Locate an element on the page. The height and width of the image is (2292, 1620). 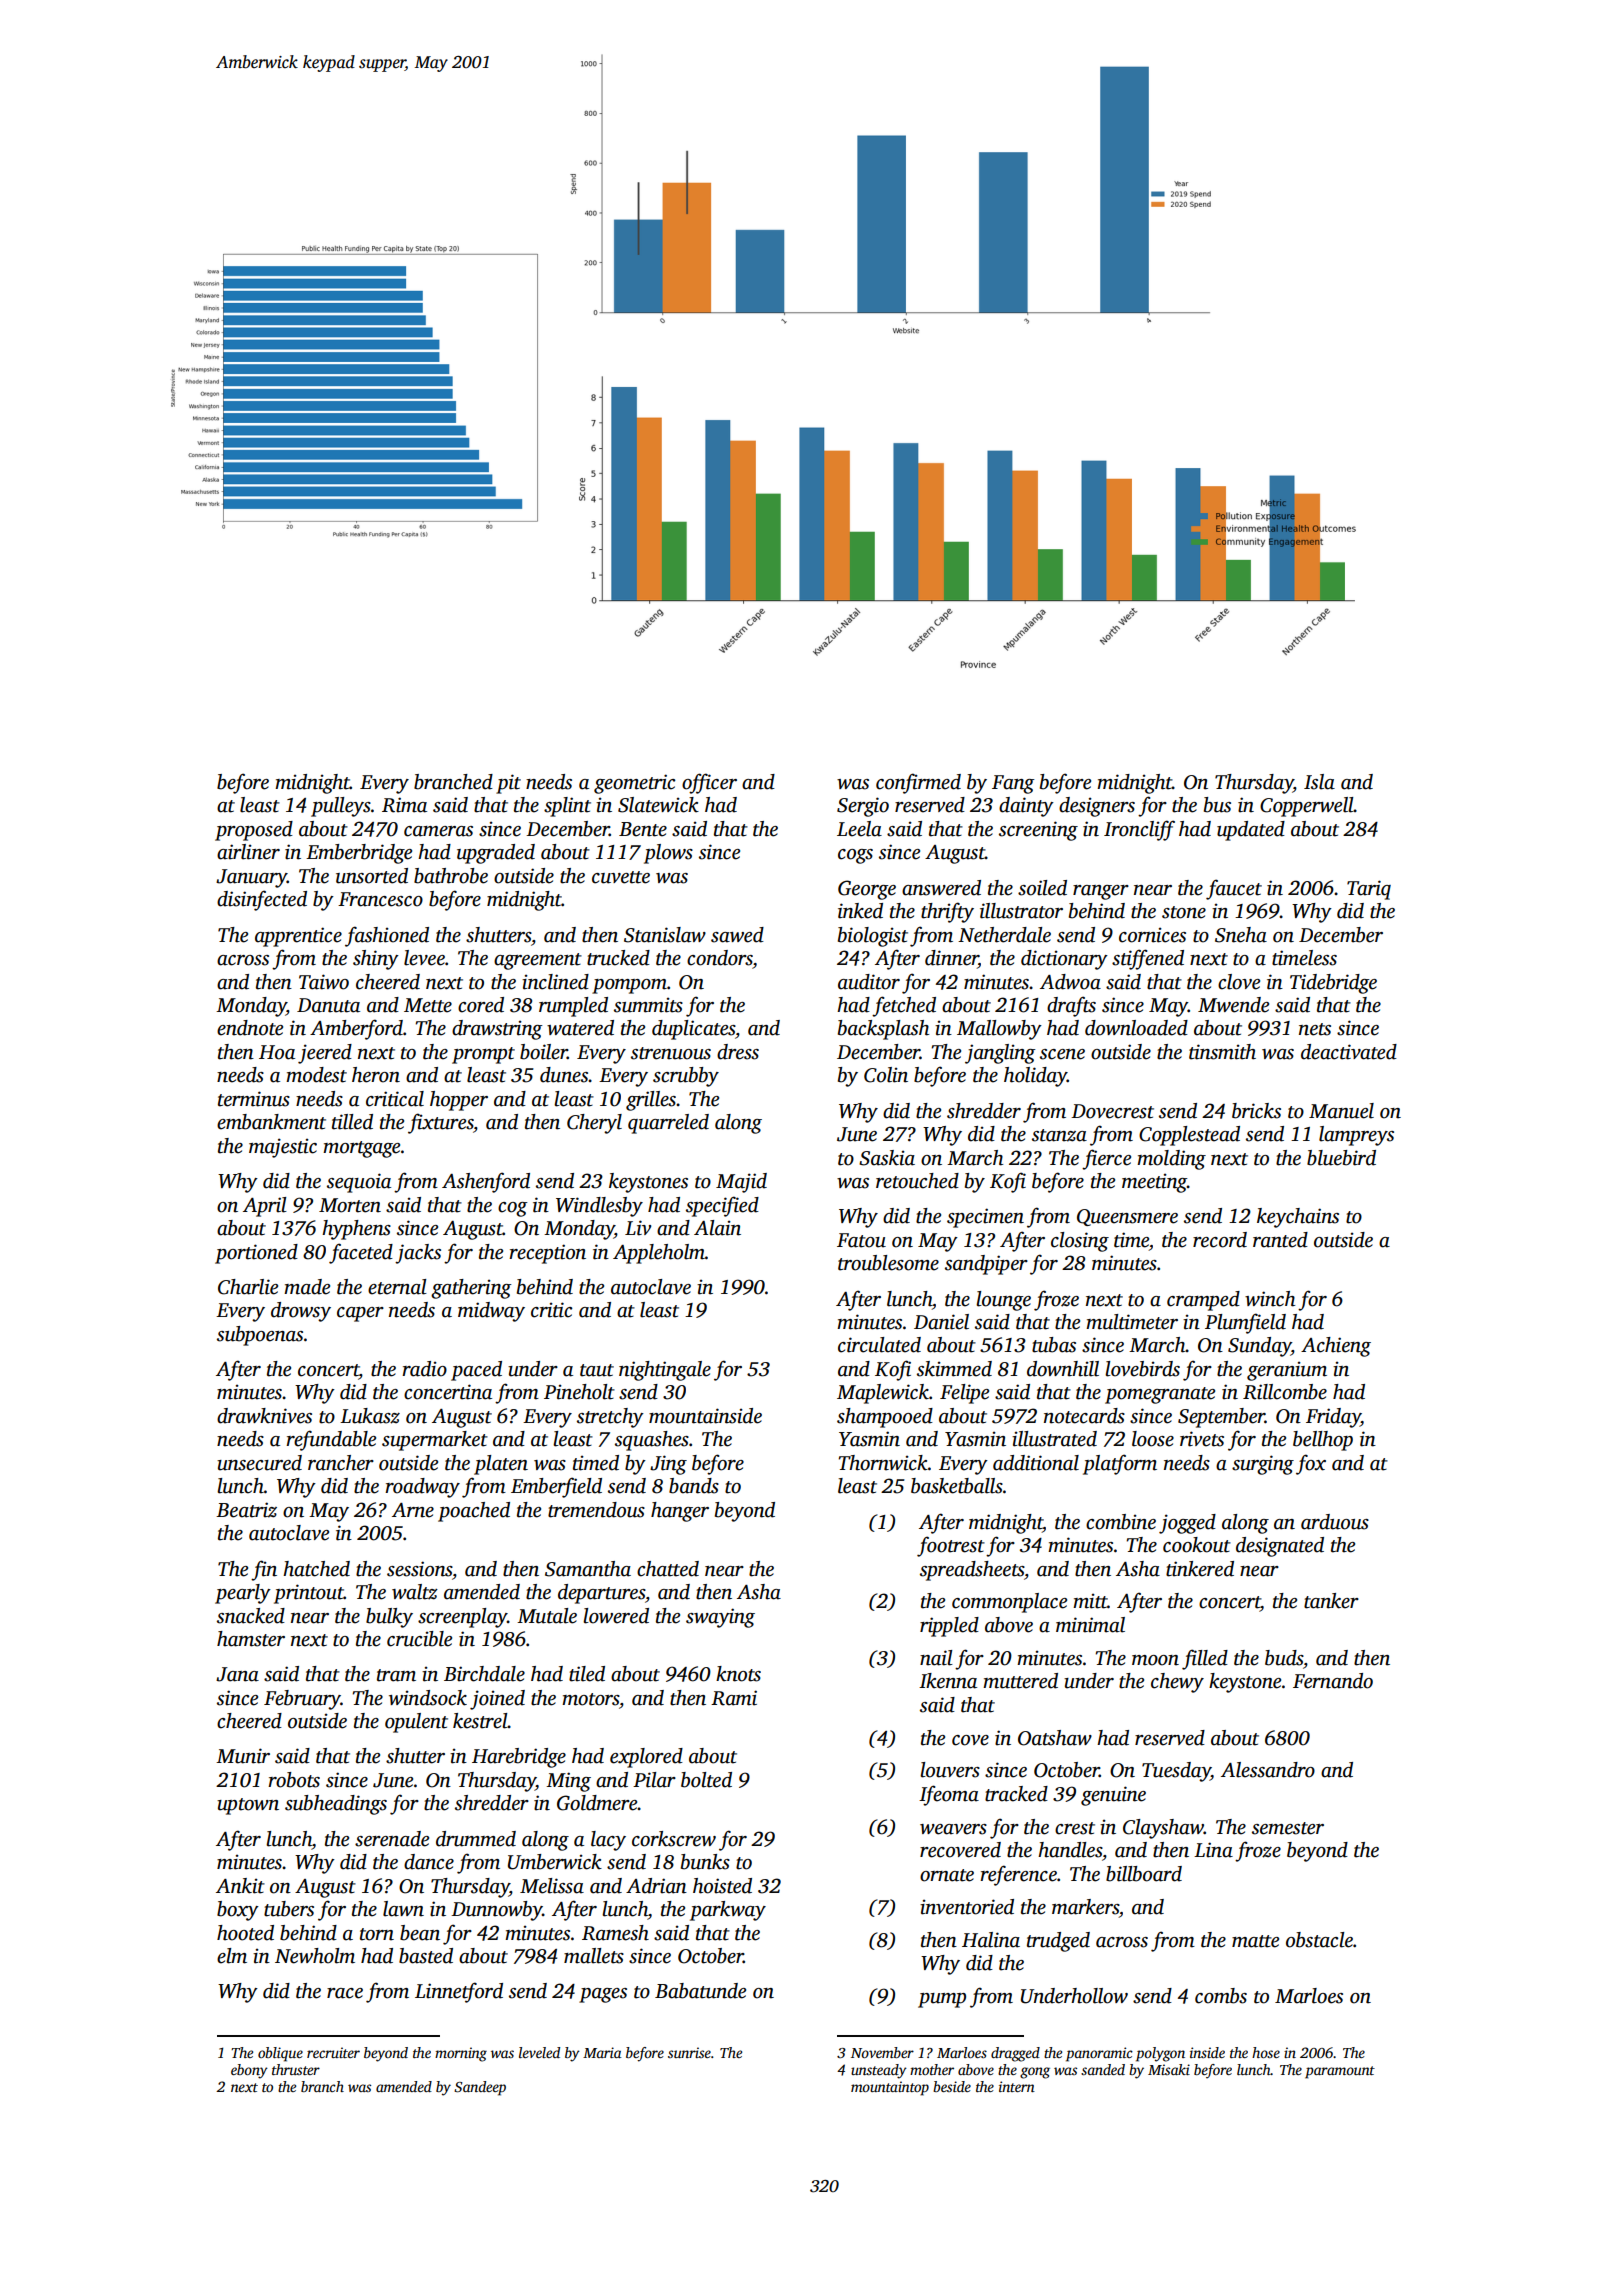
Rima is located at coordinates (404, 805).
